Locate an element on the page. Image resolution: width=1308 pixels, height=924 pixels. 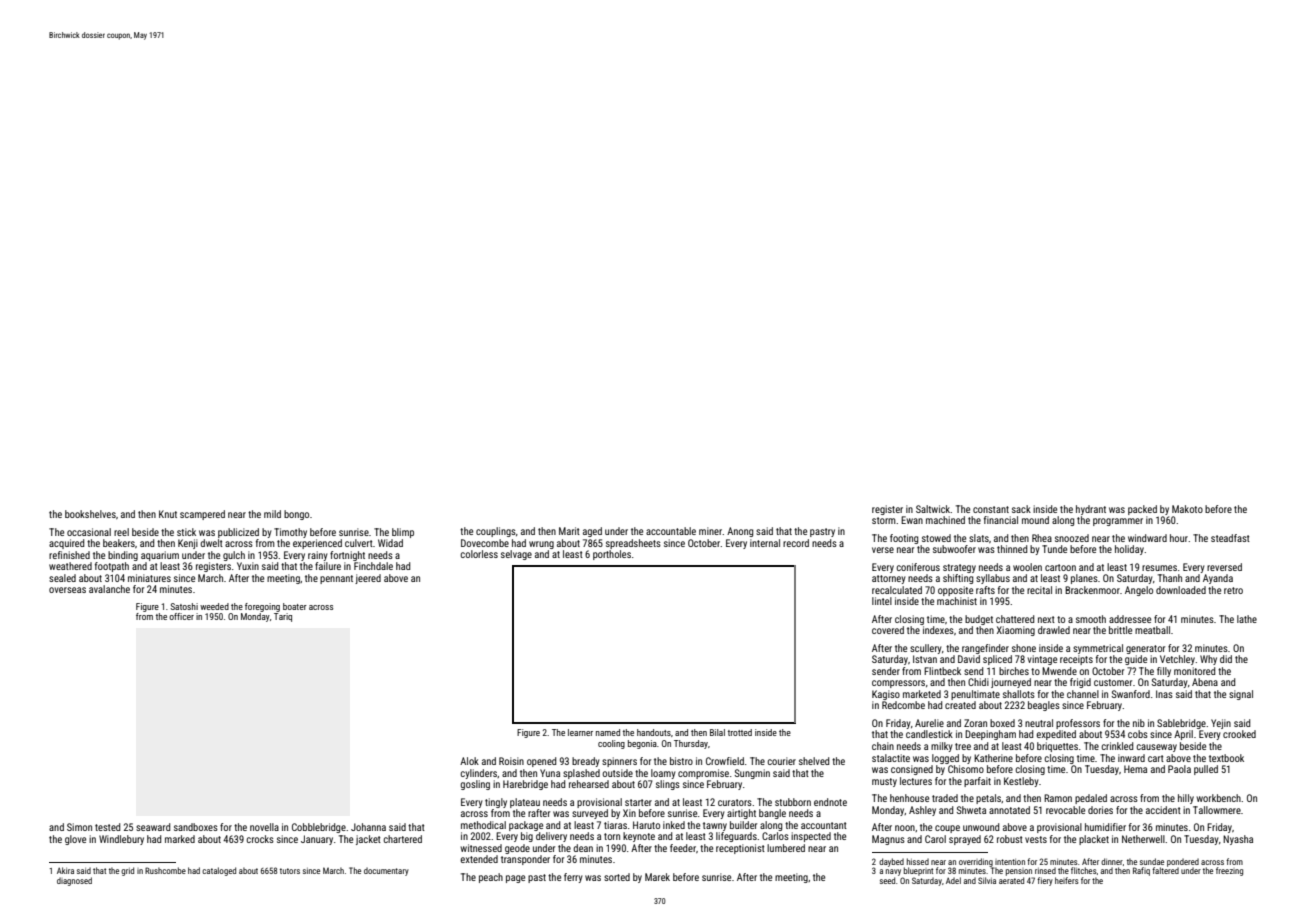
Sungmin is located at coordinates (752, 774).
